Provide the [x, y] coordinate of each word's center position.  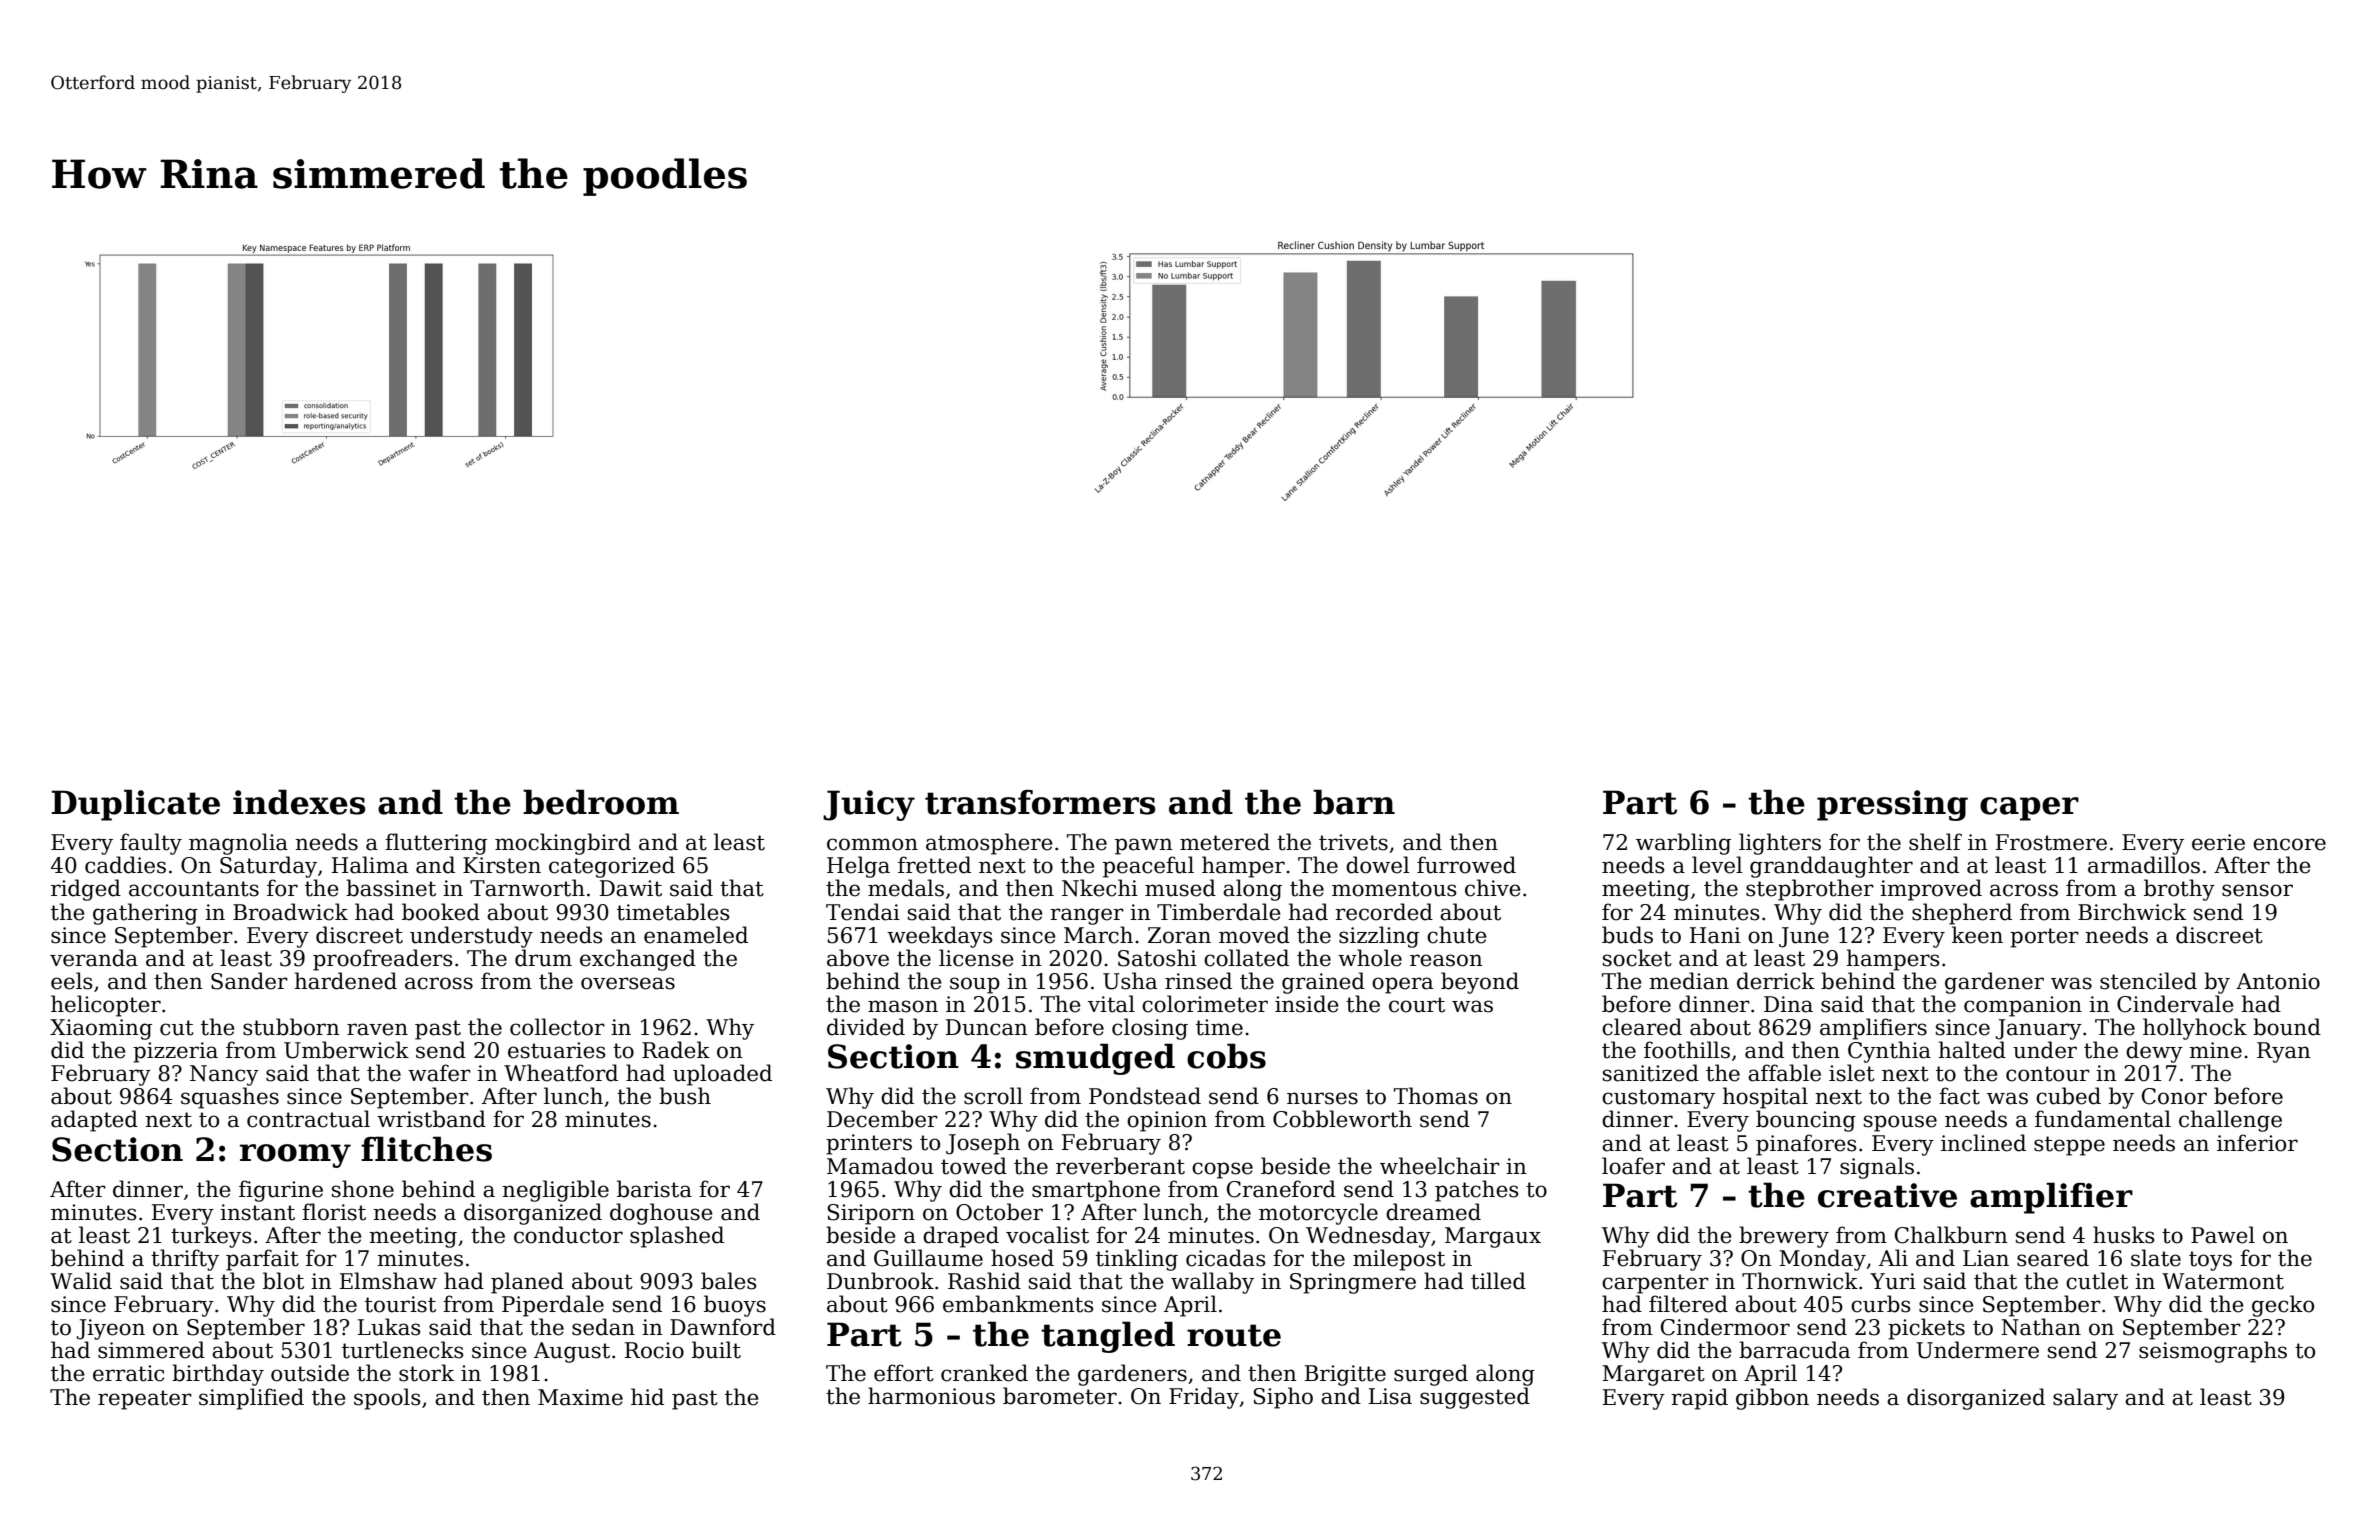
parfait [262, 1260]
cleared [1642, 1027]
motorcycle [1318, 1214]
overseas [628, 983]
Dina [1788, 1004]
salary [2085, 1399]
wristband [431, 1119]
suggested [1475, 1398]
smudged [1095, 1059]
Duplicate [135, 805]
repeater [145, 1400]
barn [1354, 802]
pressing [1892, 805]
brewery [1784, 1237]
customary [1658, 1099]
